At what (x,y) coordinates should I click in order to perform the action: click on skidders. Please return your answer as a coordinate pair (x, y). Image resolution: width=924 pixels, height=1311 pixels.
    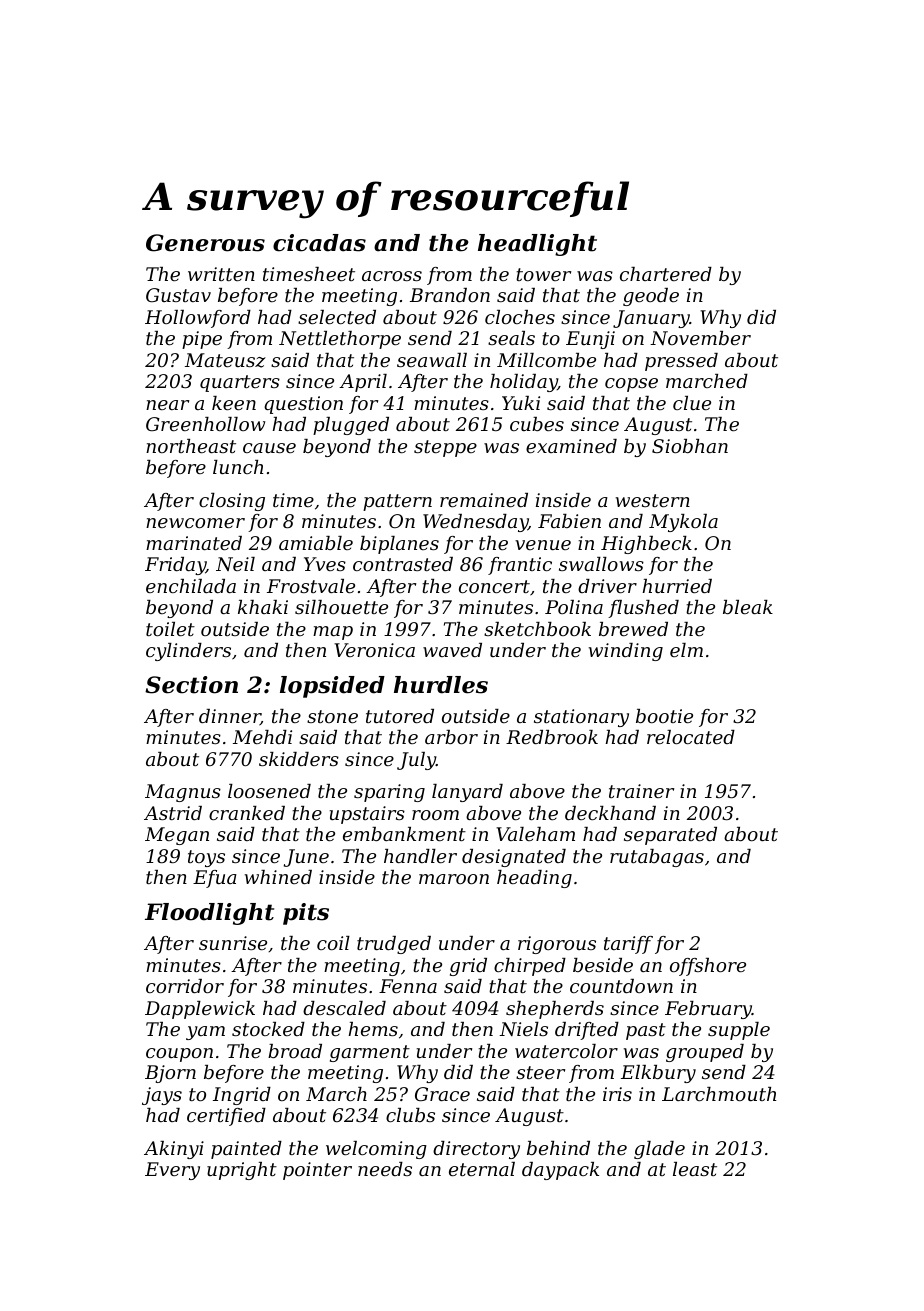
    Looking at the image, I should click on (299, 759).
